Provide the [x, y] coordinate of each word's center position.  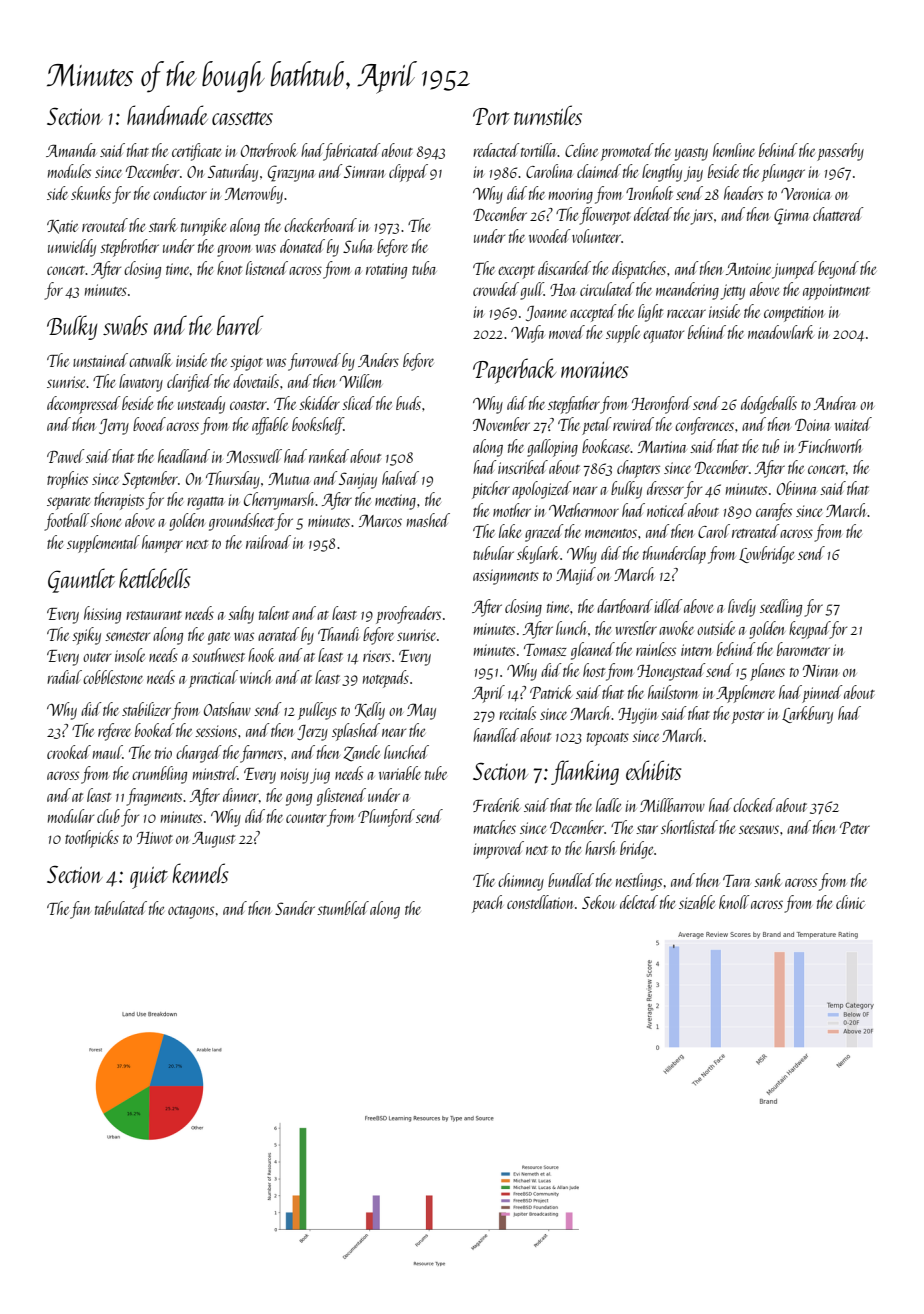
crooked [69, 752]
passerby [840, 152]
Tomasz [545, 650]
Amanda [71, 150]
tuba [424, 268]
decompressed [84, 405]
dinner [241, 795]
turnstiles [548, 115]
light [650, 313]
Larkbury [807, 715]
